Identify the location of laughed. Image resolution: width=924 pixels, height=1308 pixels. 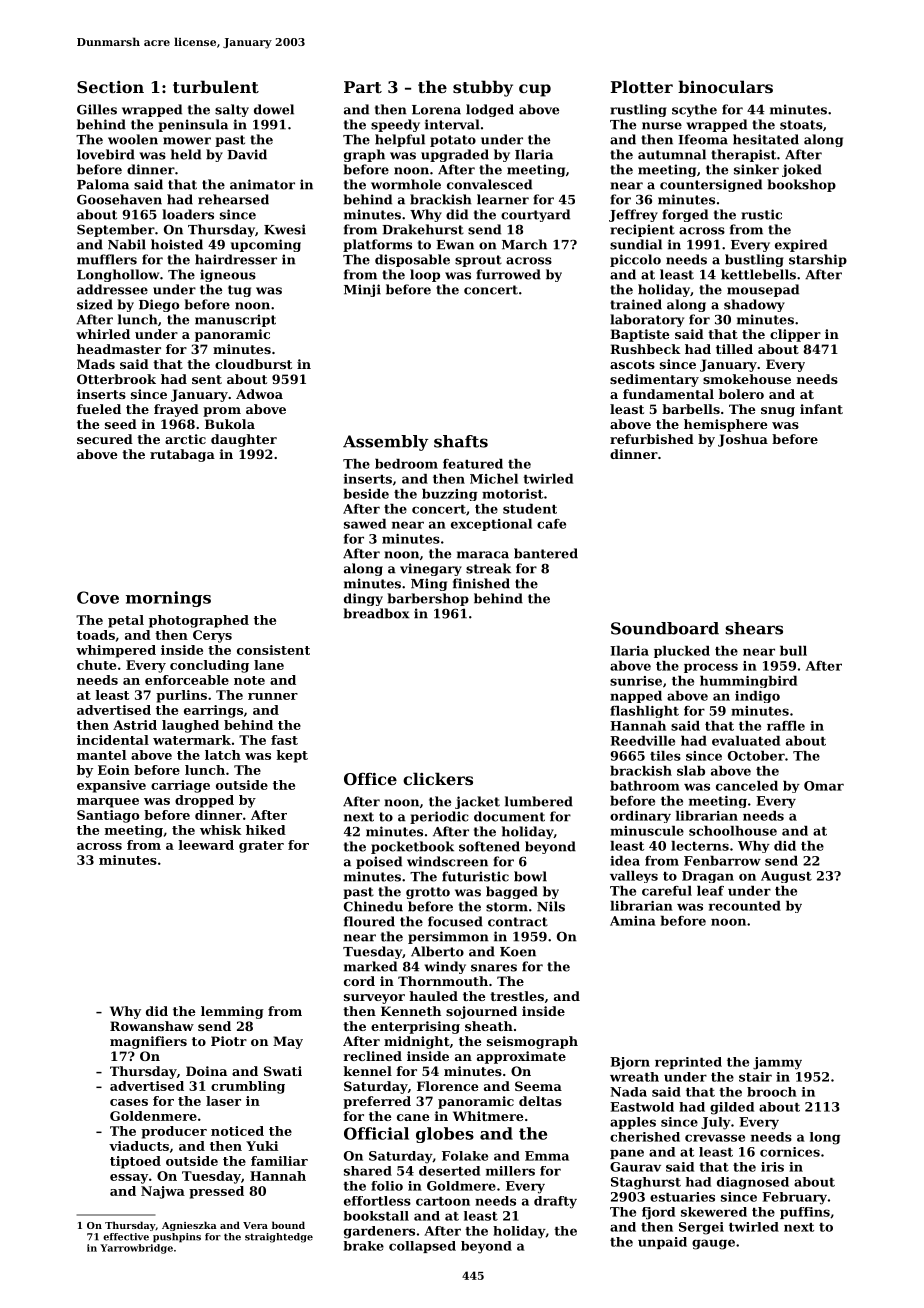
(190, 726).
